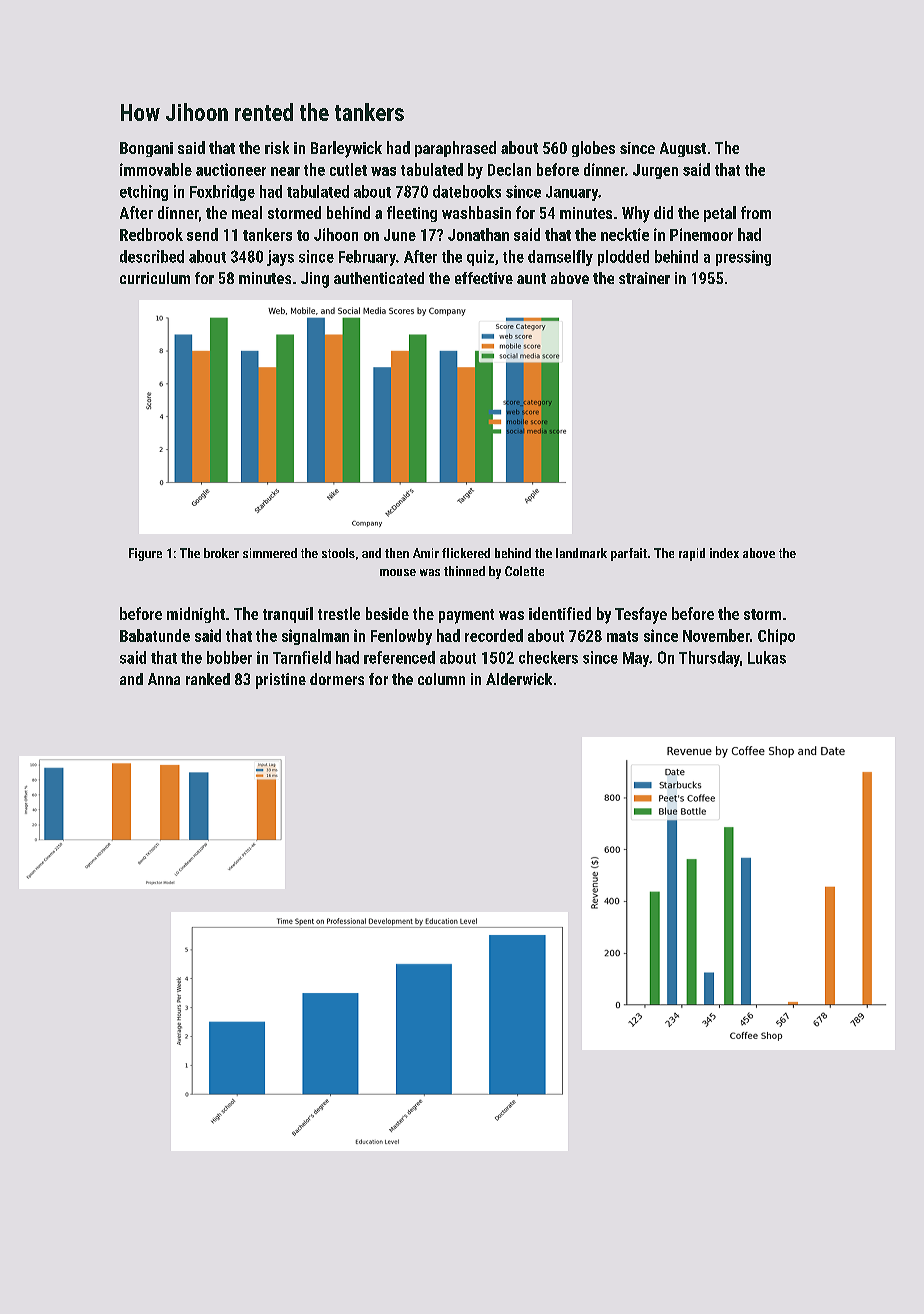 This image has height=1314, width=924. What do you see at coordinates (164, 679) in the image?
I see `Anna` at bounding box center [164, 679].
